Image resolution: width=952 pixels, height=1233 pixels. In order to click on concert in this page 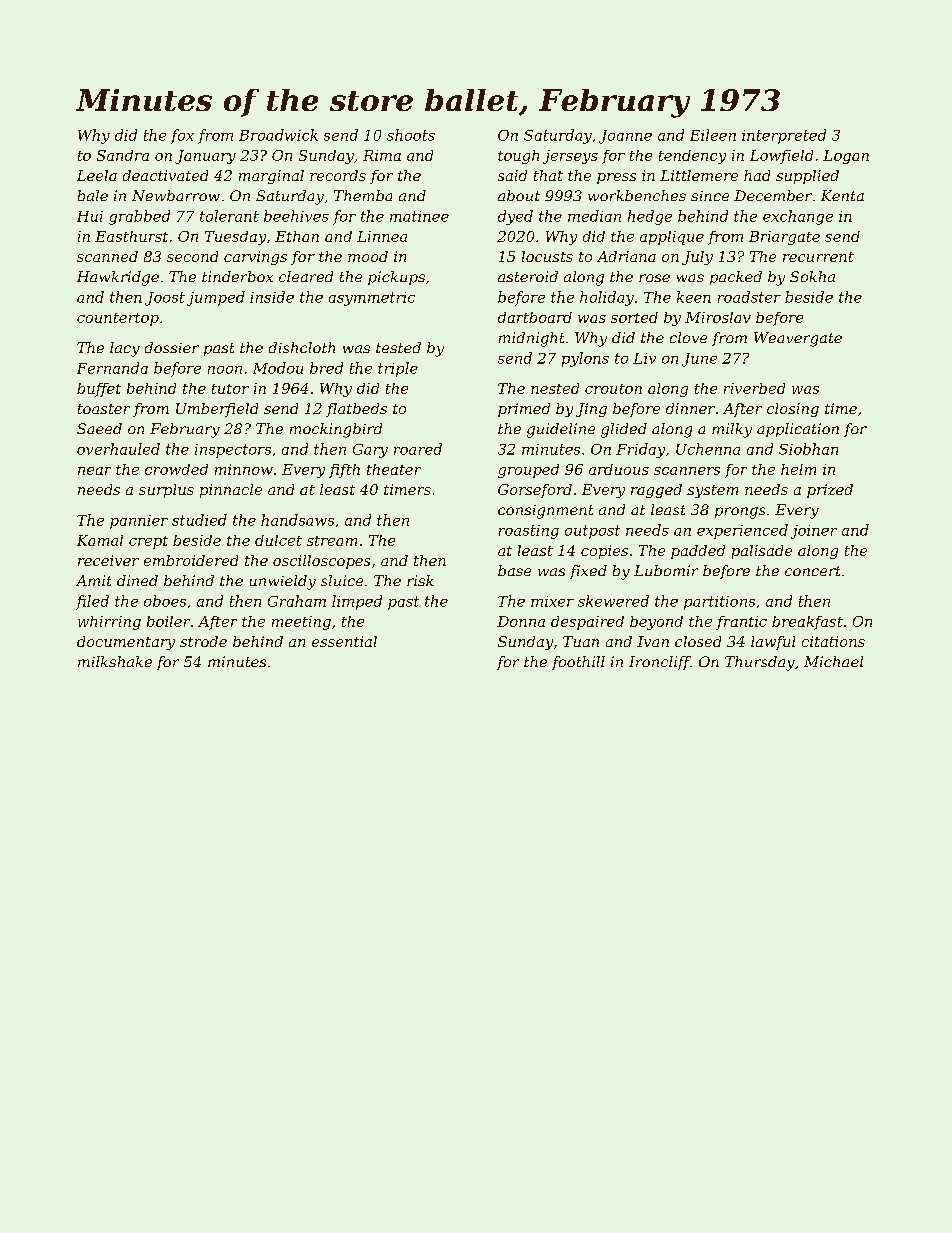, I will do `click(812, 571)`.
